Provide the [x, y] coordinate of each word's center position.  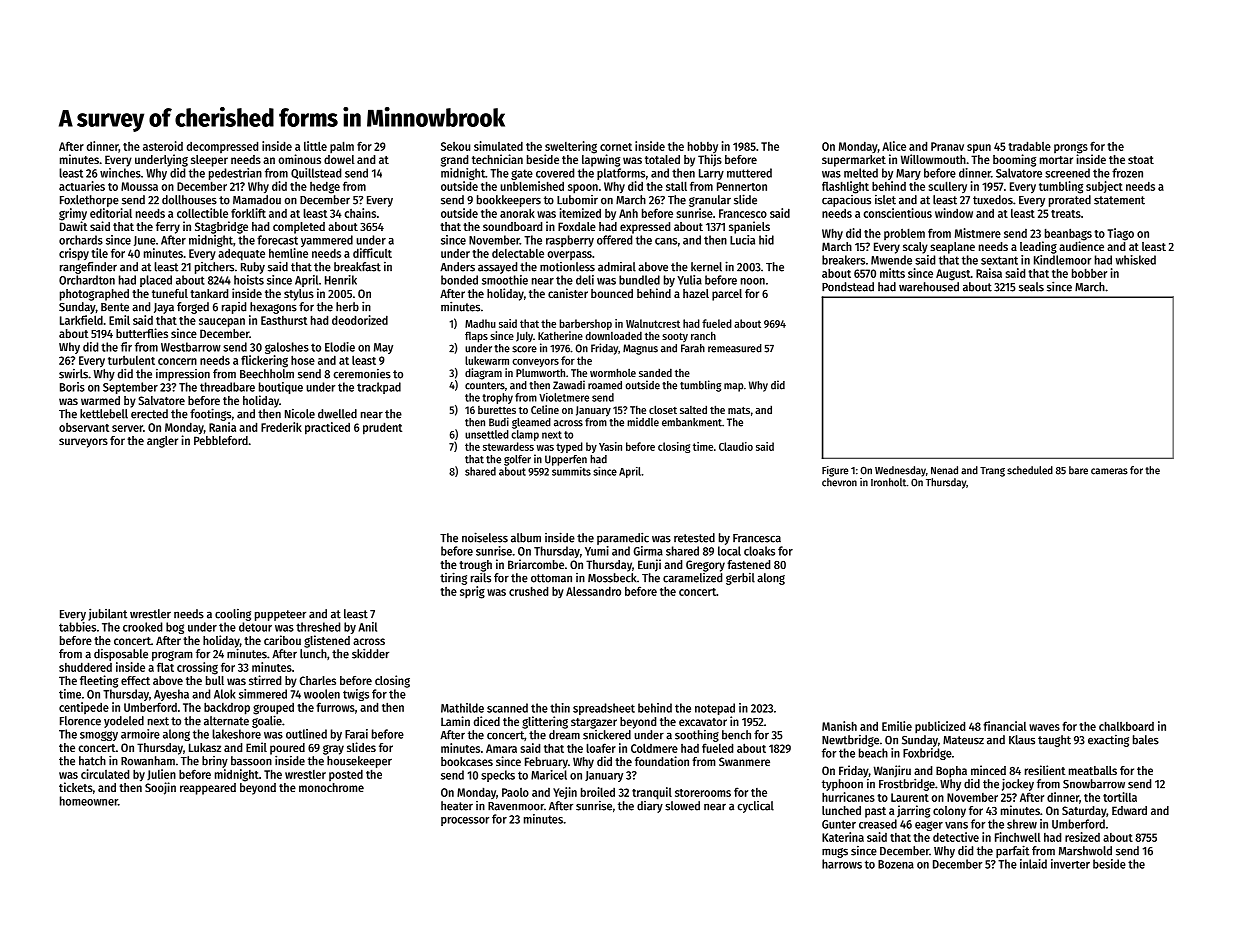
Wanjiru [892, 771]
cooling [233, 615]
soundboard [512, 226]
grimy [73, 214]
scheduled [1030, 470]
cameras [1109, 471]
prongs [1071, 149]
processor [465, 821]
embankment [692, 422]
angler [162, 442]
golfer [517, 460]
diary [650, 807]
